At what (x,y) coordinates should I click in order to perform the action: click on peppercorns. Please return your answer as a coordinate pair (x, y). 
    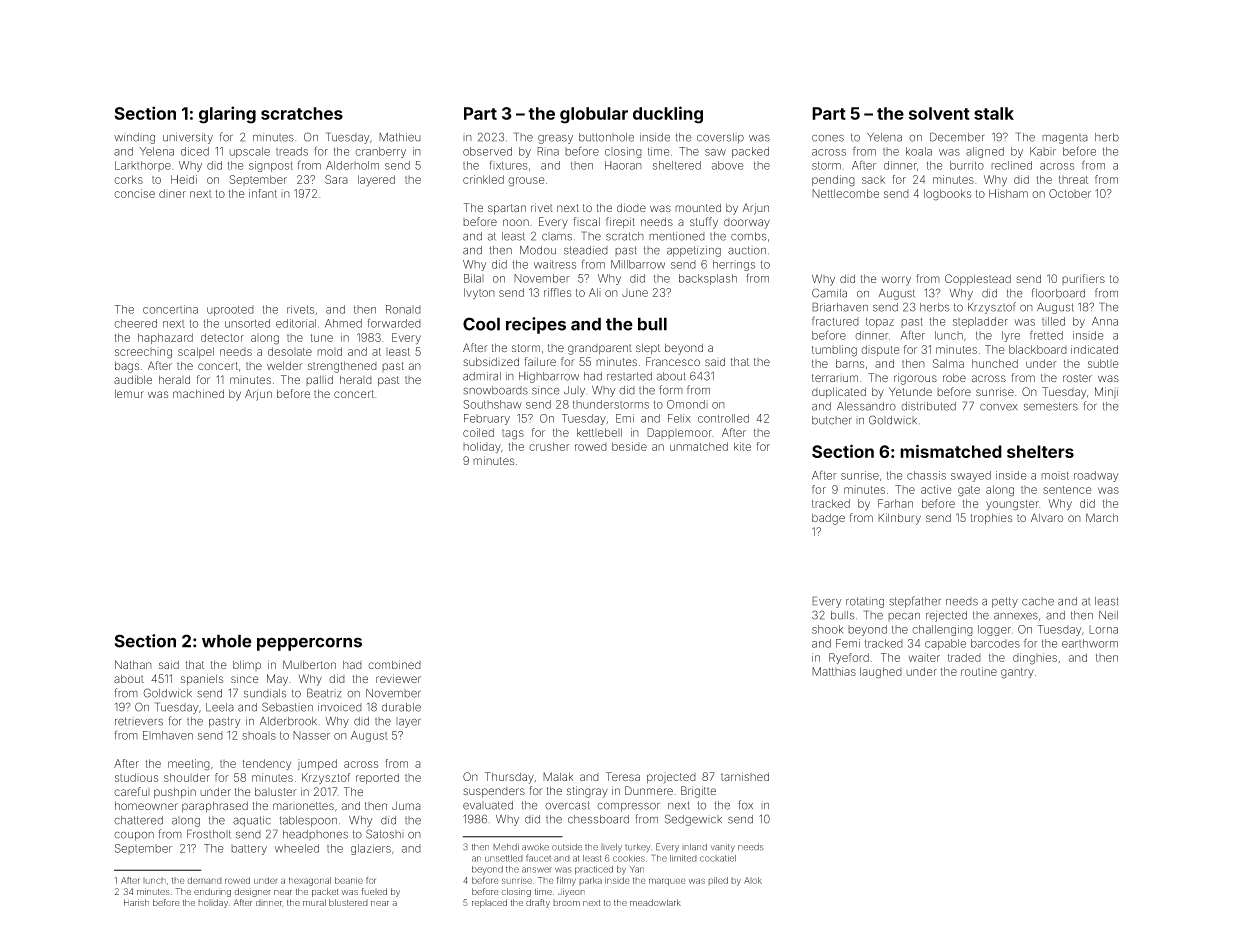
    Looking at the image, I should click on (309, 644).
